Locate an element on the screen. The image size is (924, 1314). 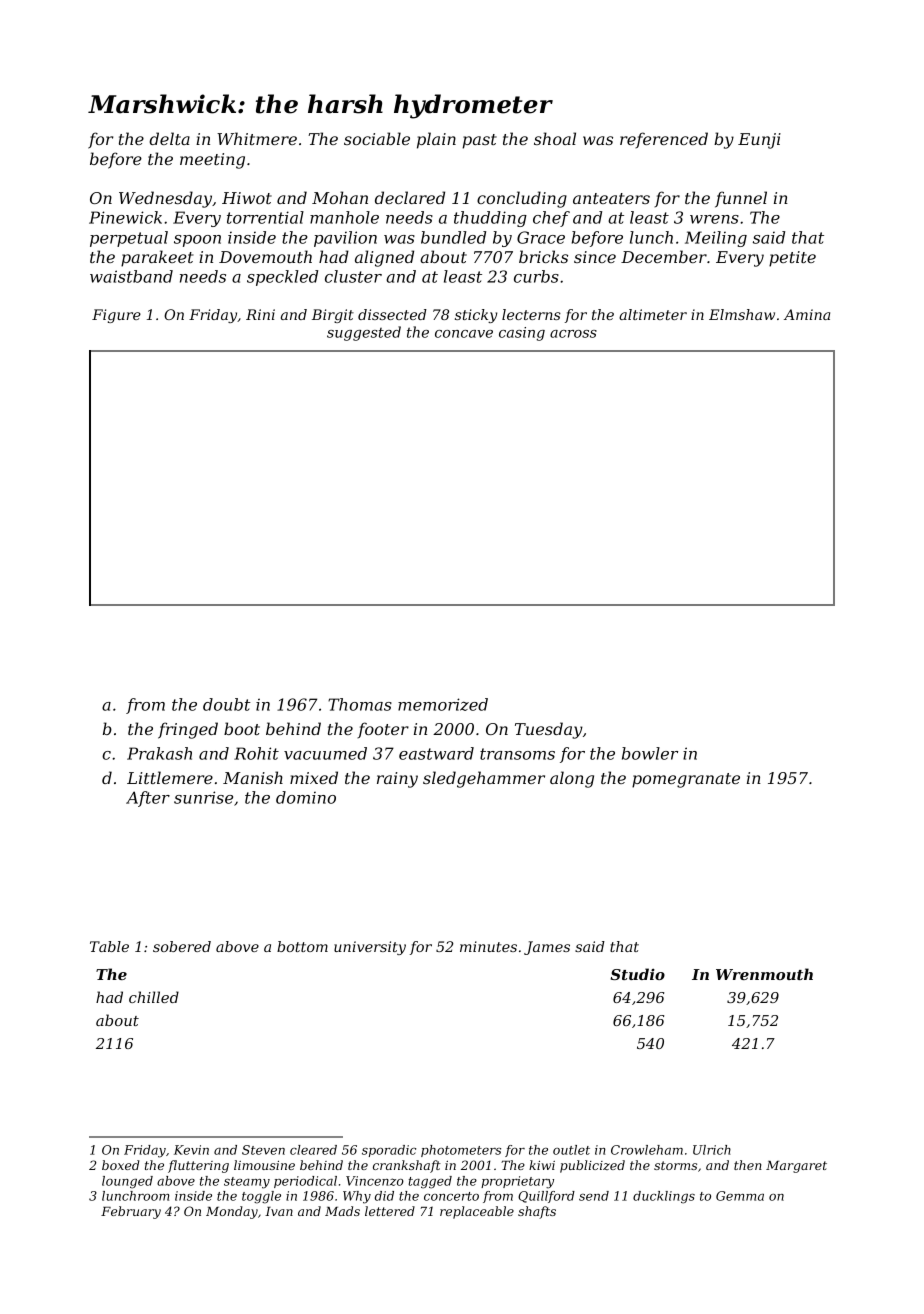
Whitmere is located at coordinates (257, 138).
